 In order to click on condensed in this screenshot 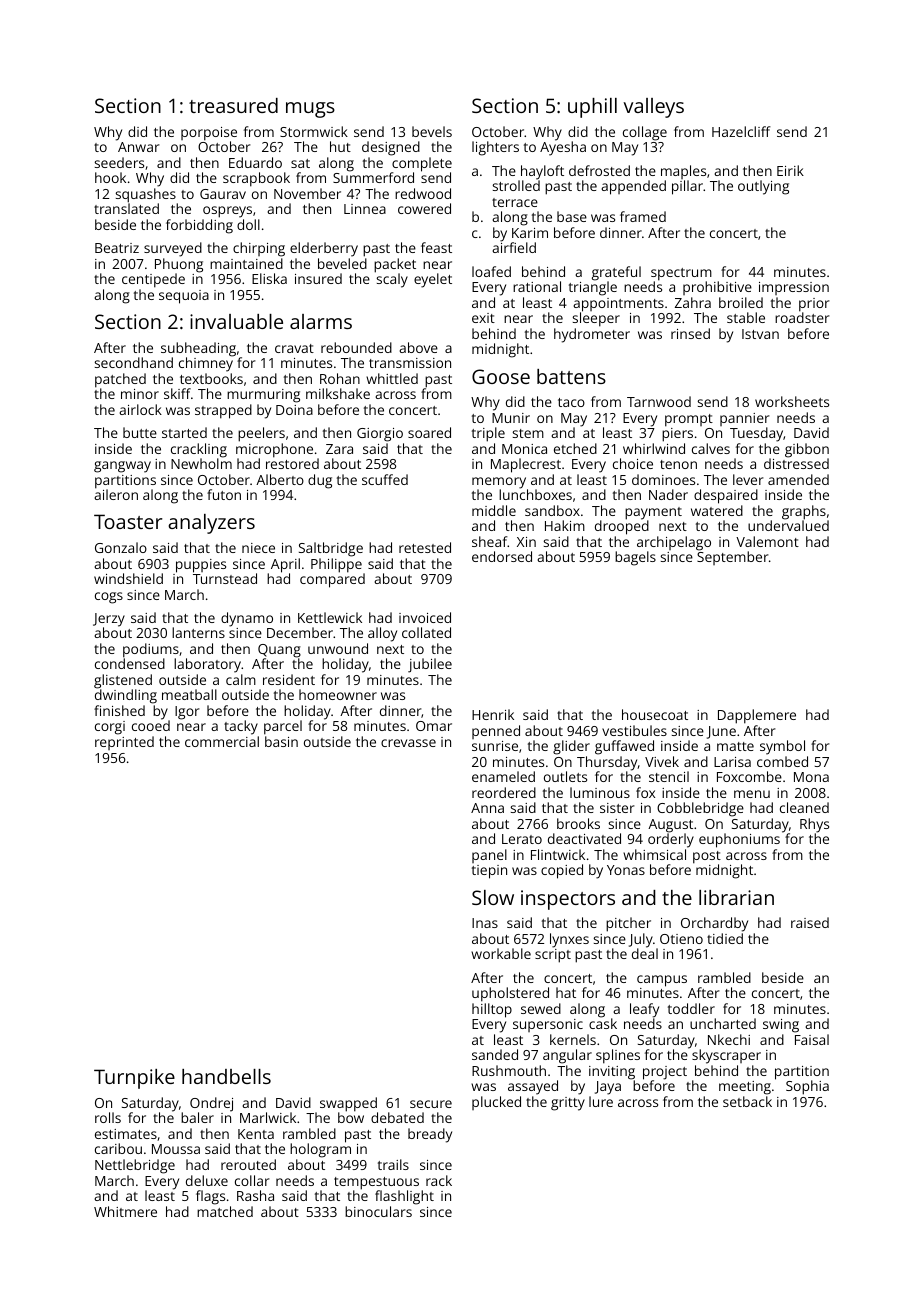, I will do `click(130, 663)`.
